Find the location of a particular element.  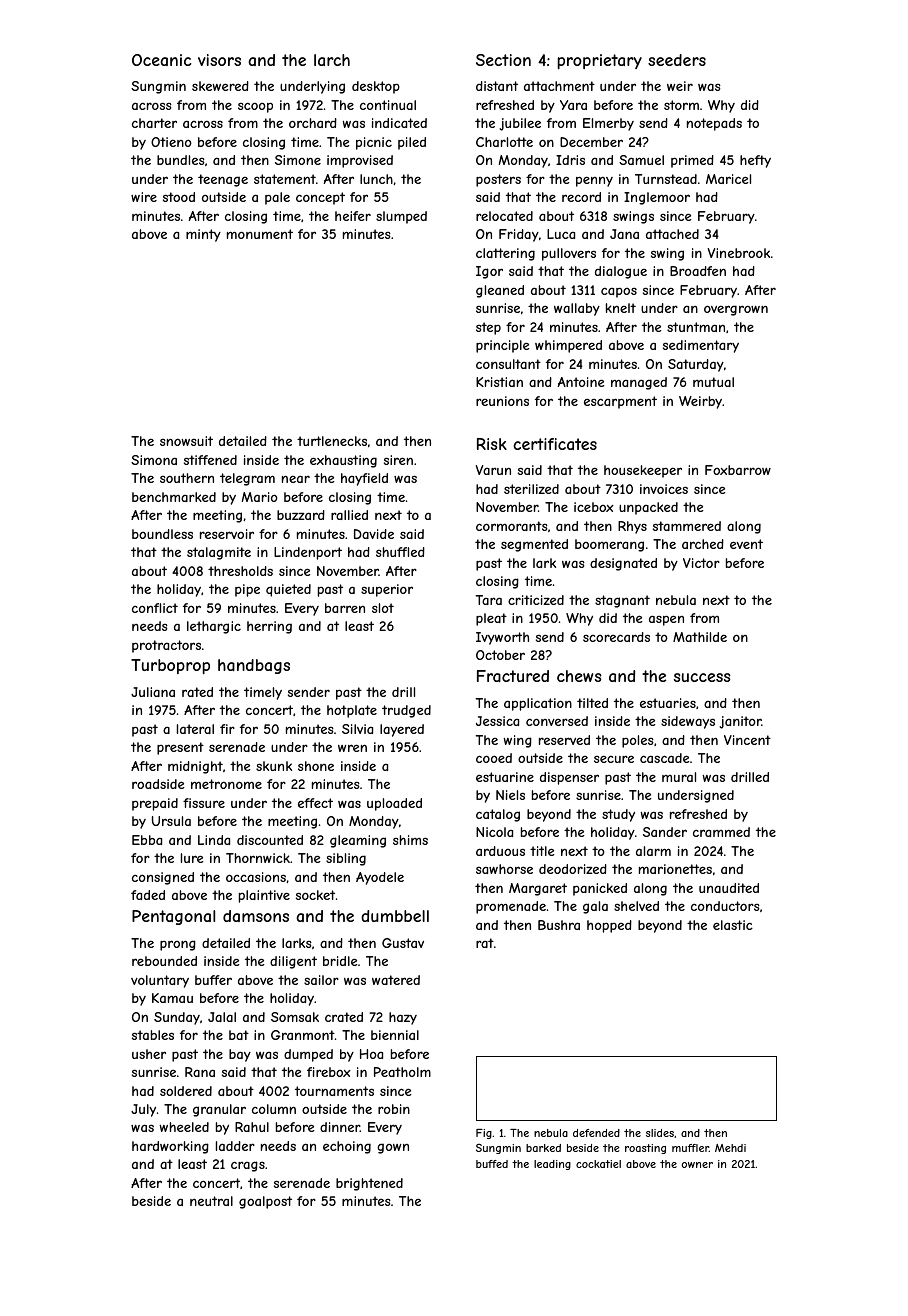

charter is located at coordinates (154, 123).
